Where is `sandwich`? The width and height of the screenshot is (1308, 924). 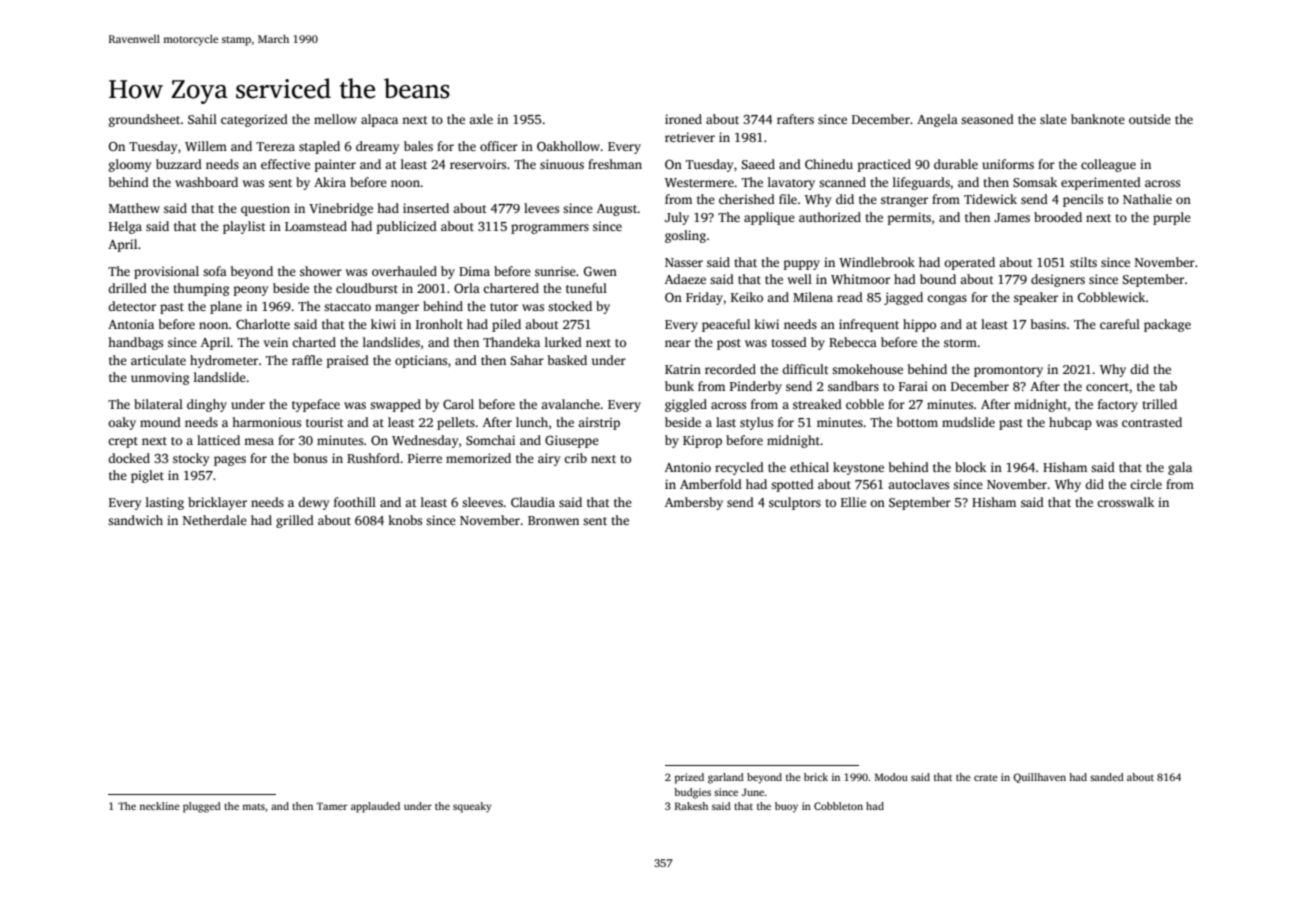
sandwich is located at coordinates (135, 520).
